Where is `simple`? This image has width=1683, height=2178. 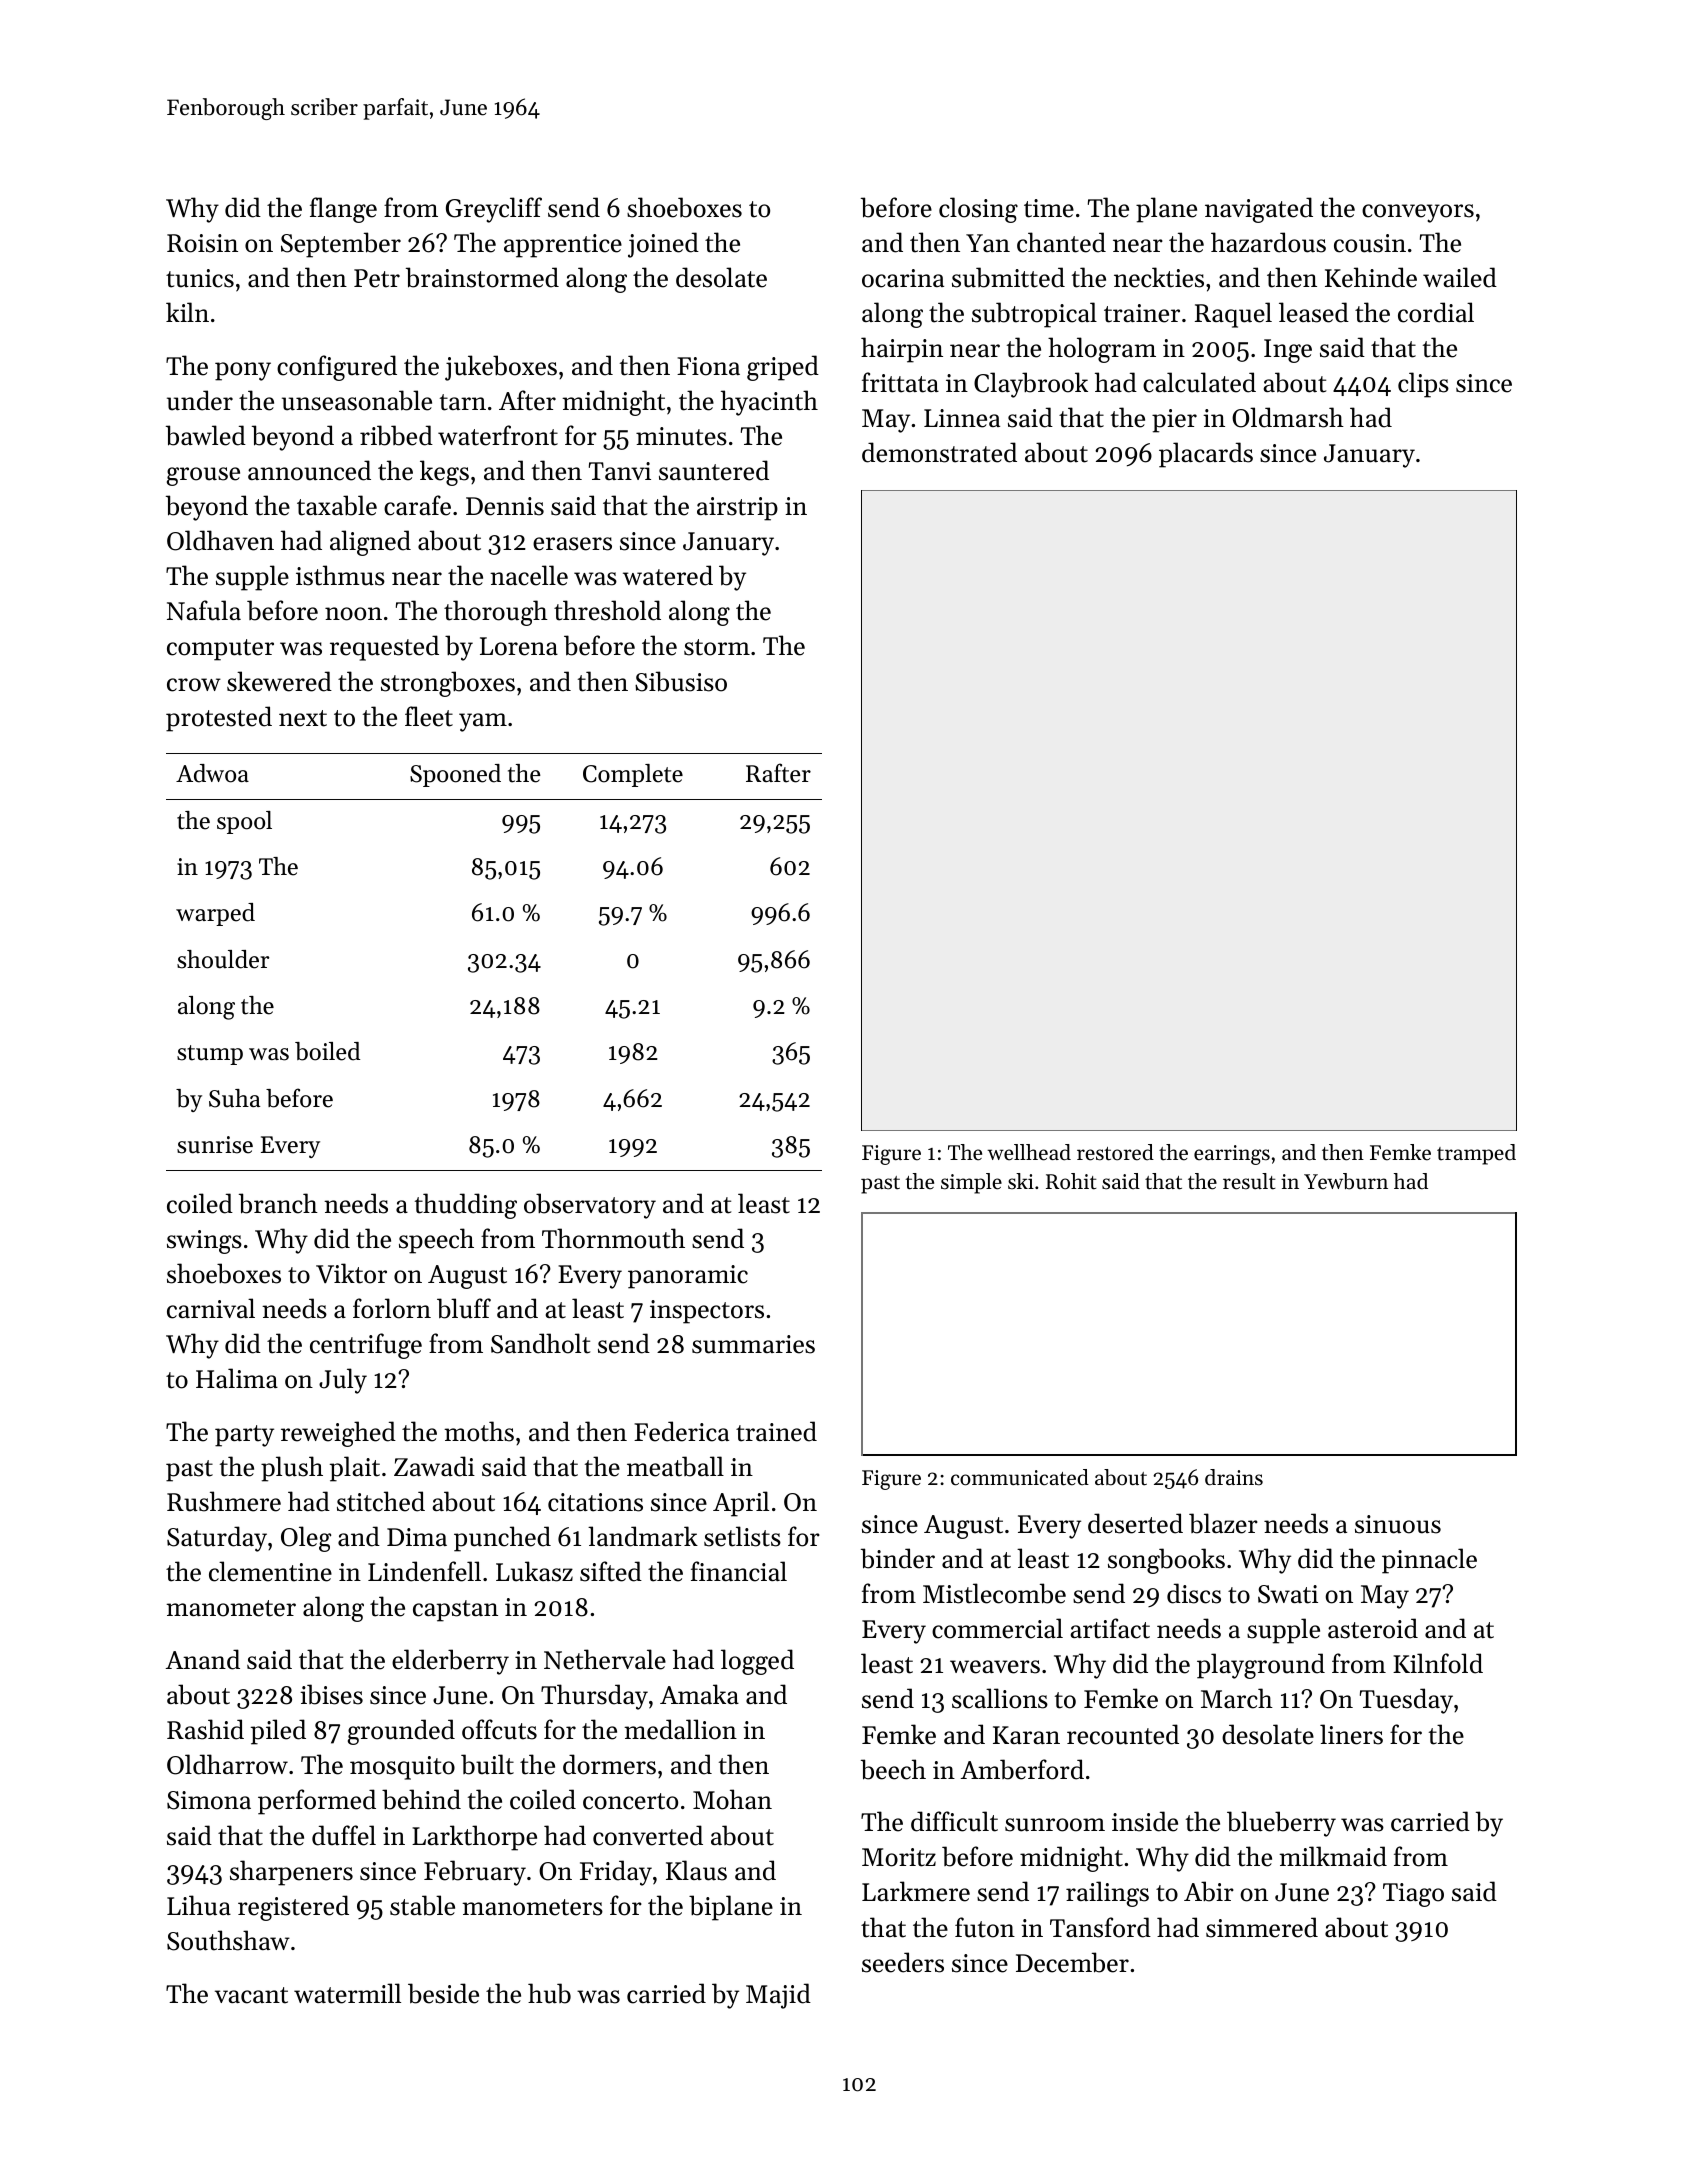 simple is located at coordinates (971, 1183).
